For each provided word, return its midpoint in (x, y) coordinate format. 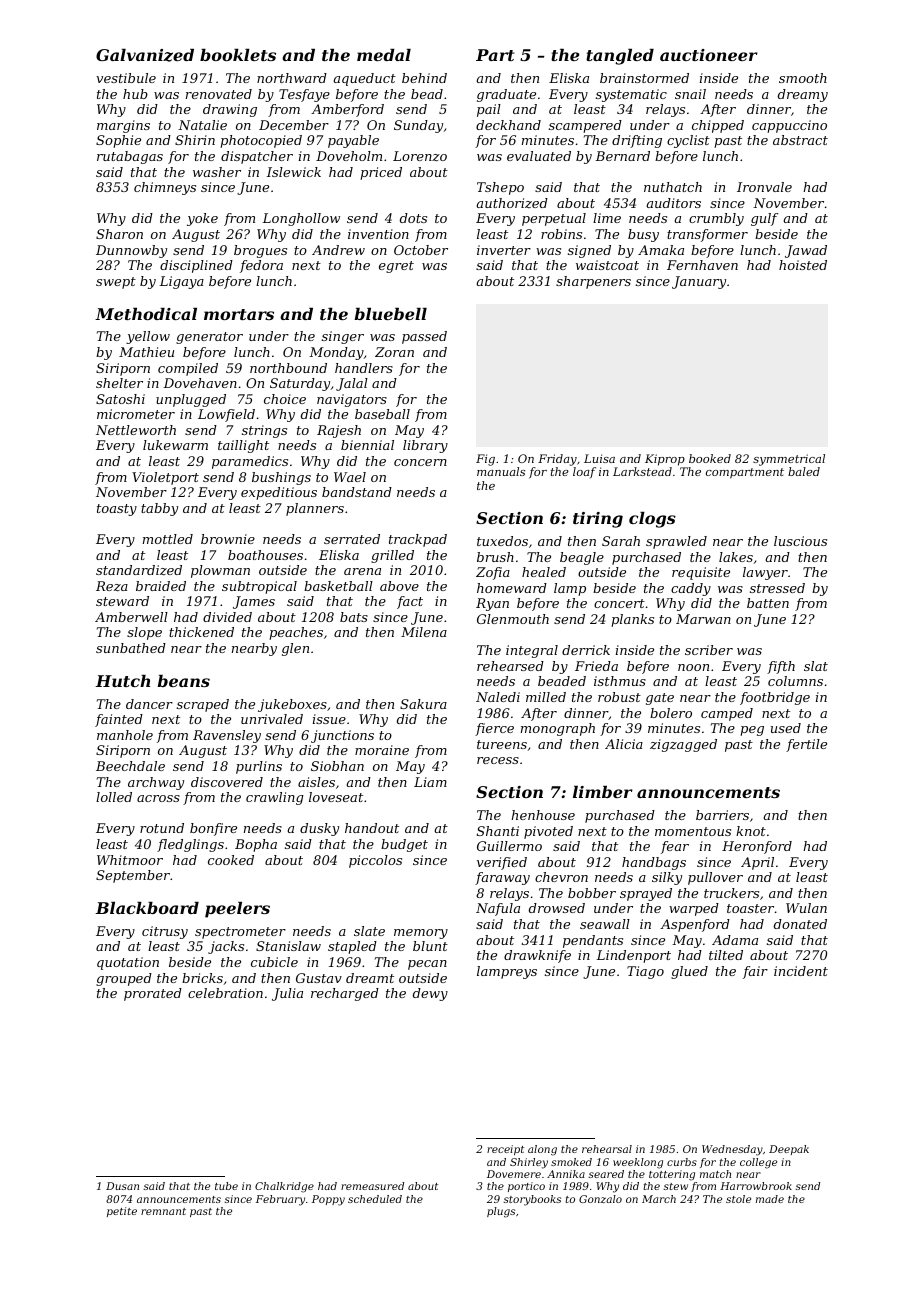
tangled (620, 57)
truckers (731, 893)
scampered (585, 126)
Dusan (122, 1186)
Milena (424, 632)
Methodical (146, 314)
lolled (114, 797)
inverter (504, 250)
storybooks (532, 1200)
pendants (593, 941)
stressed (777, 588)
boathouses (265, 555)
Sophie (118, 141)
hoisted (803, 265)
